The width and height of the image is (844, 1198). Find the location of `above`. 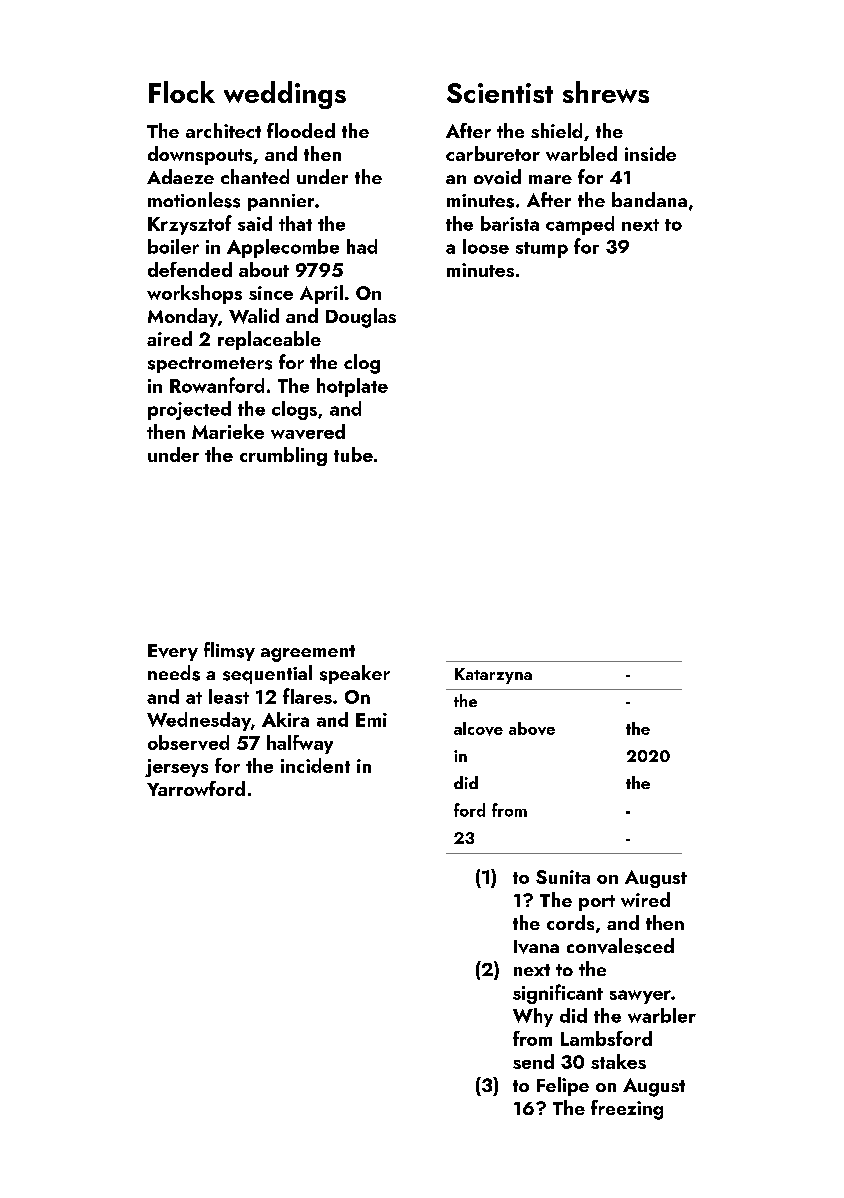

above is located at coordinates (532, 728).
